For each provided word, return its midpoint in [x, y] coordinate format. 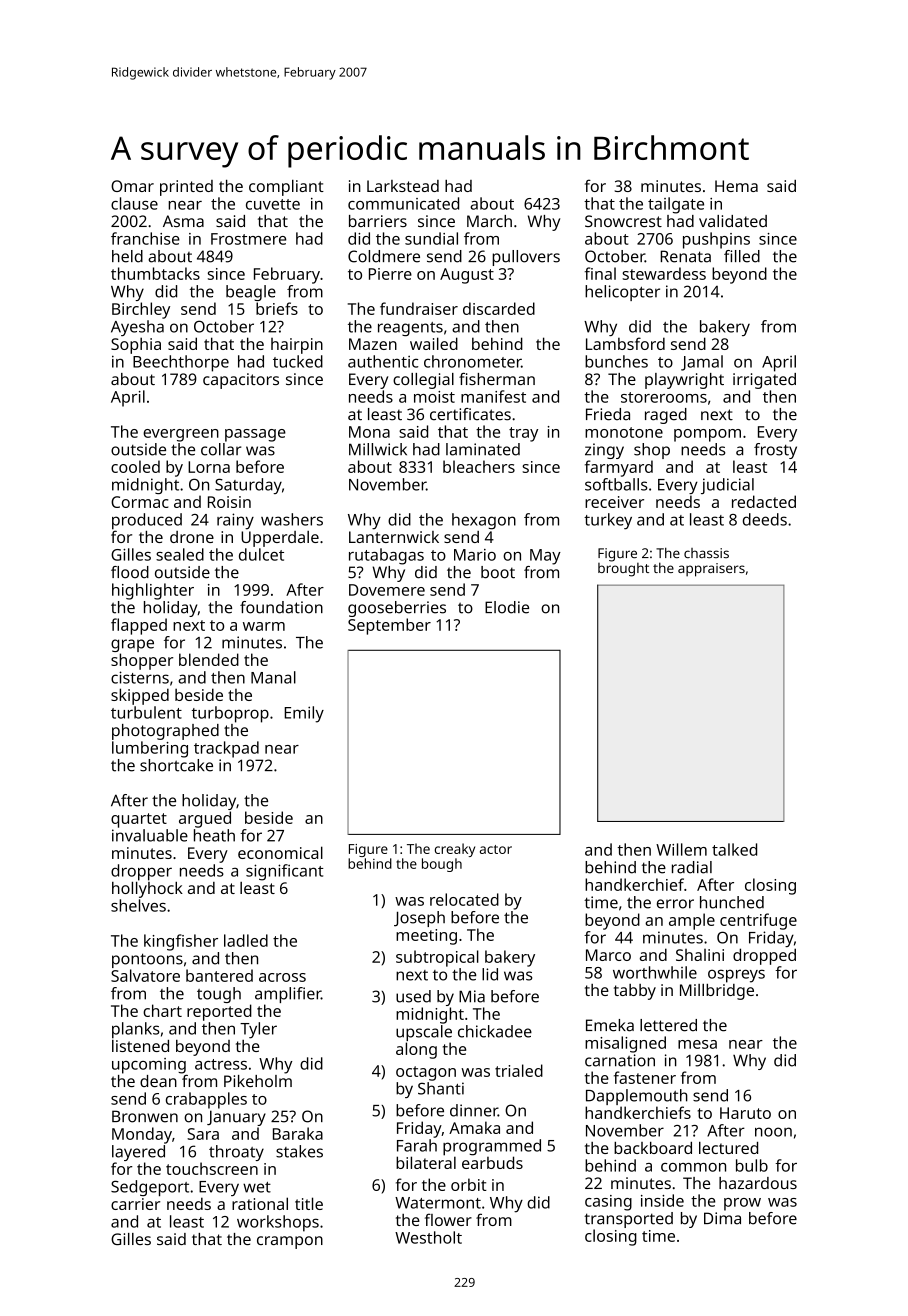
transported [628, 1220]
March [489, 221]
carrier [135, 1204]
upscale [424, 1033]
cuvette [273, 204]
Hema [736, 186]
